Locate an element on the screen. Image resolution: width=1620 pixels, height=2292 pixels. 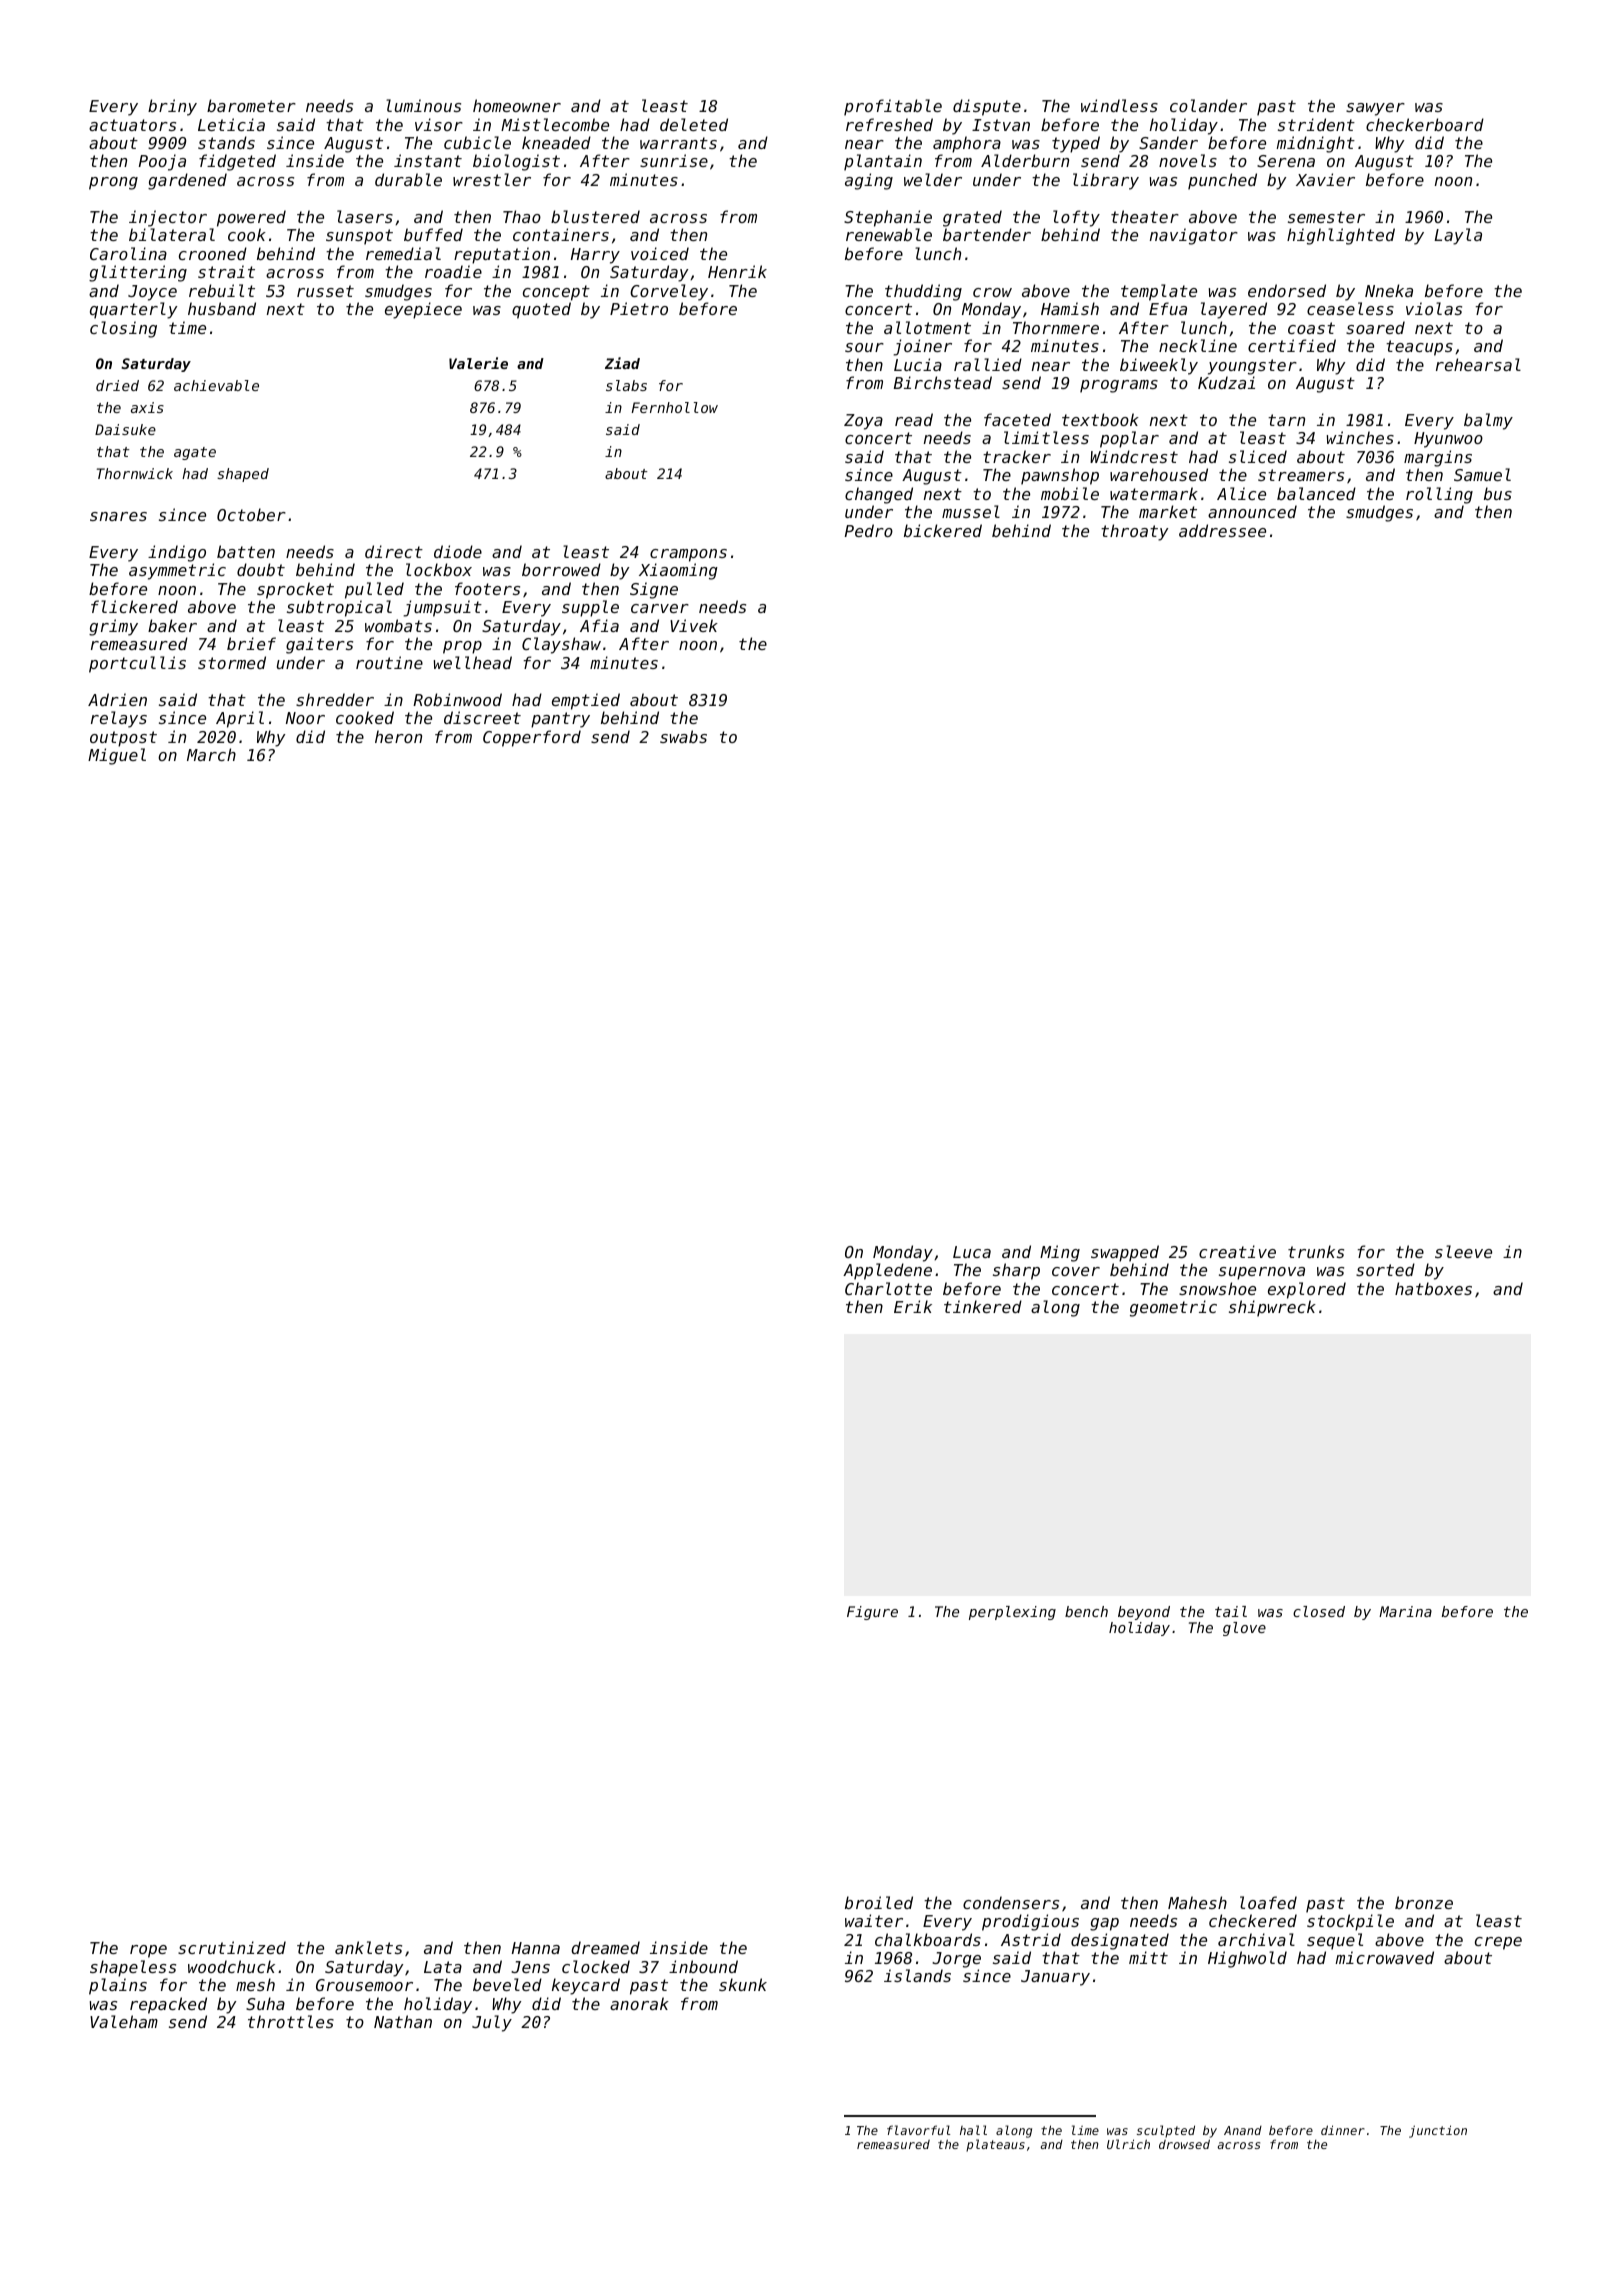
Marina is located at coordinates (1405, 1611).
